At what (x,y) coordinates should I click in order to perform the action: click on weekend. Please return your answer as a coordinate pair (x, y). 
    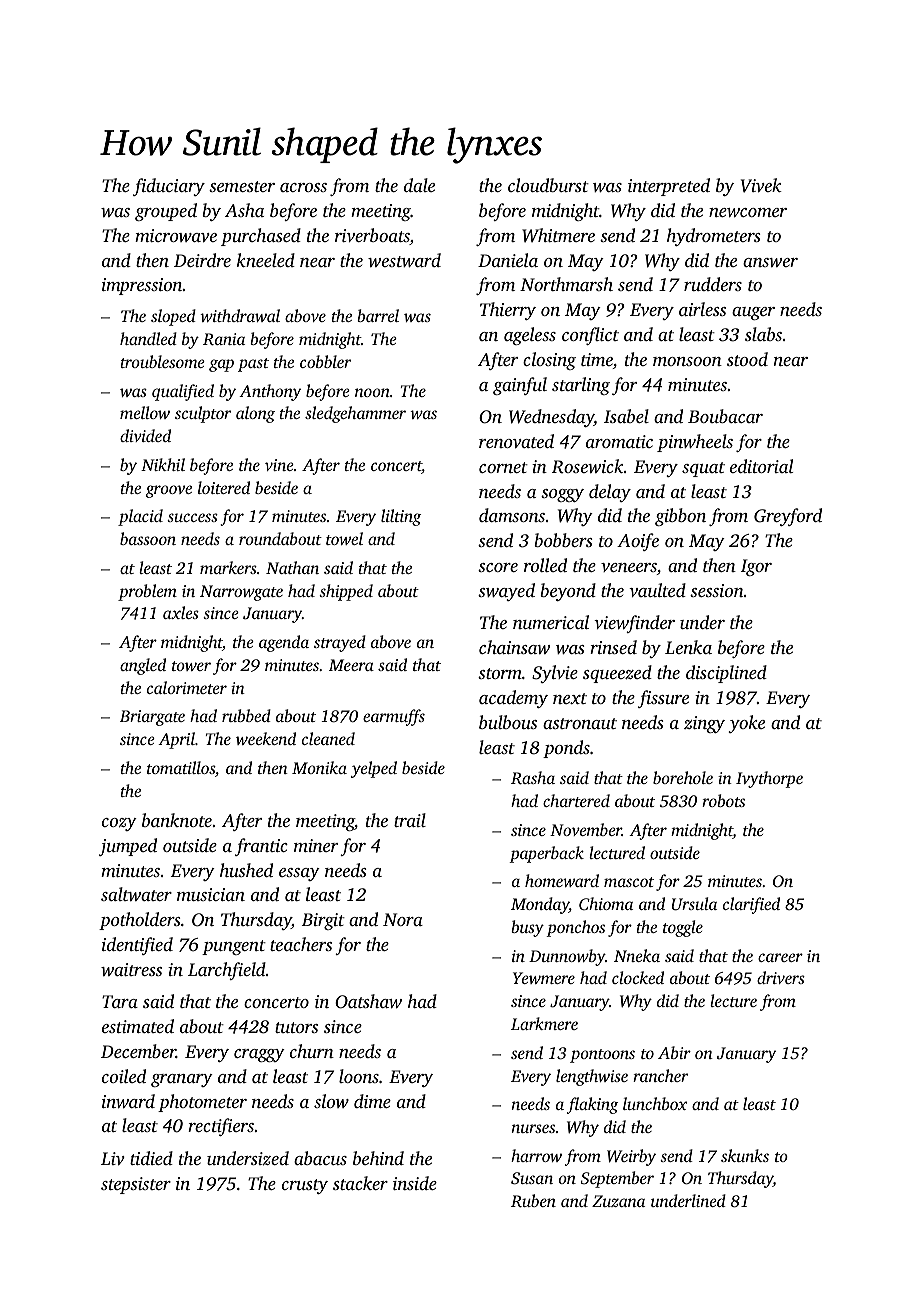
    Looking at the image, I should click on (266, 738).
